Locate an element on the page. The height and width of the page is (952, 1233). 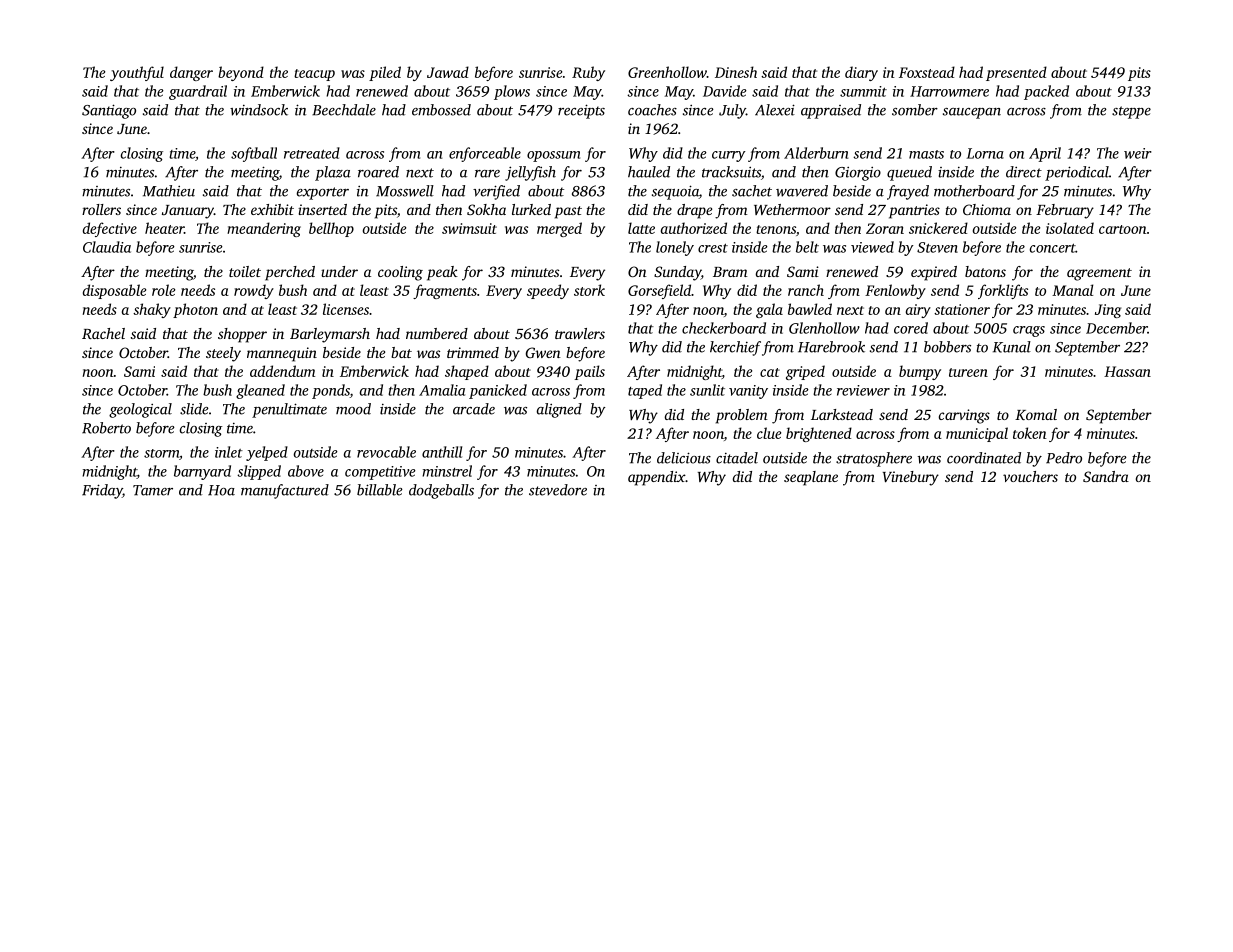
periodical is located at coordinates (1077, 173).
